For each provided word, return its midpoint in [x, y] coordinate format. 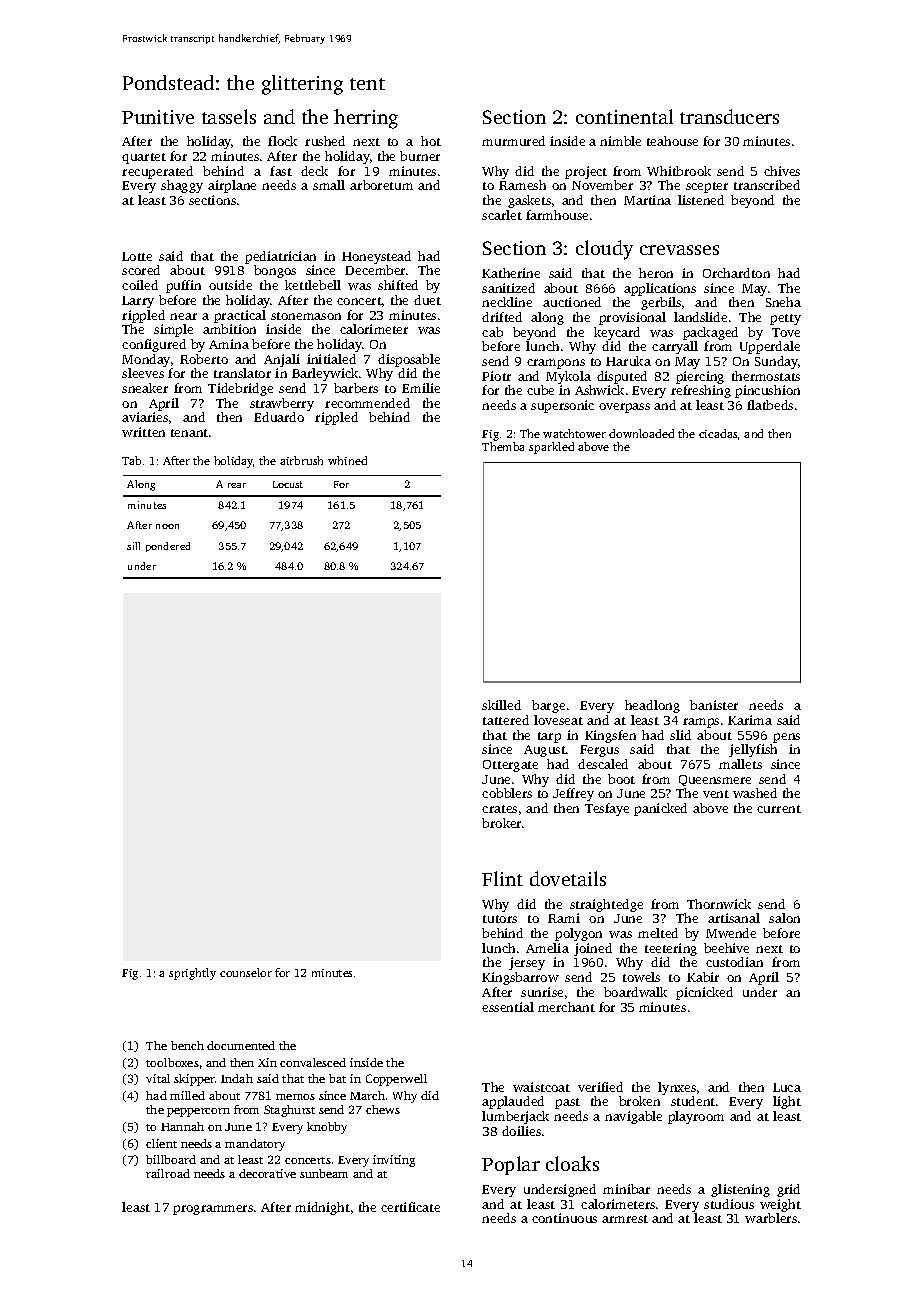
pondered [168, 547]
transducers [729, 116]
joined [593, 949]
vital [158, 1078]
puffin [183, 286]
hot [431, 141]
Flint [502, 878]
